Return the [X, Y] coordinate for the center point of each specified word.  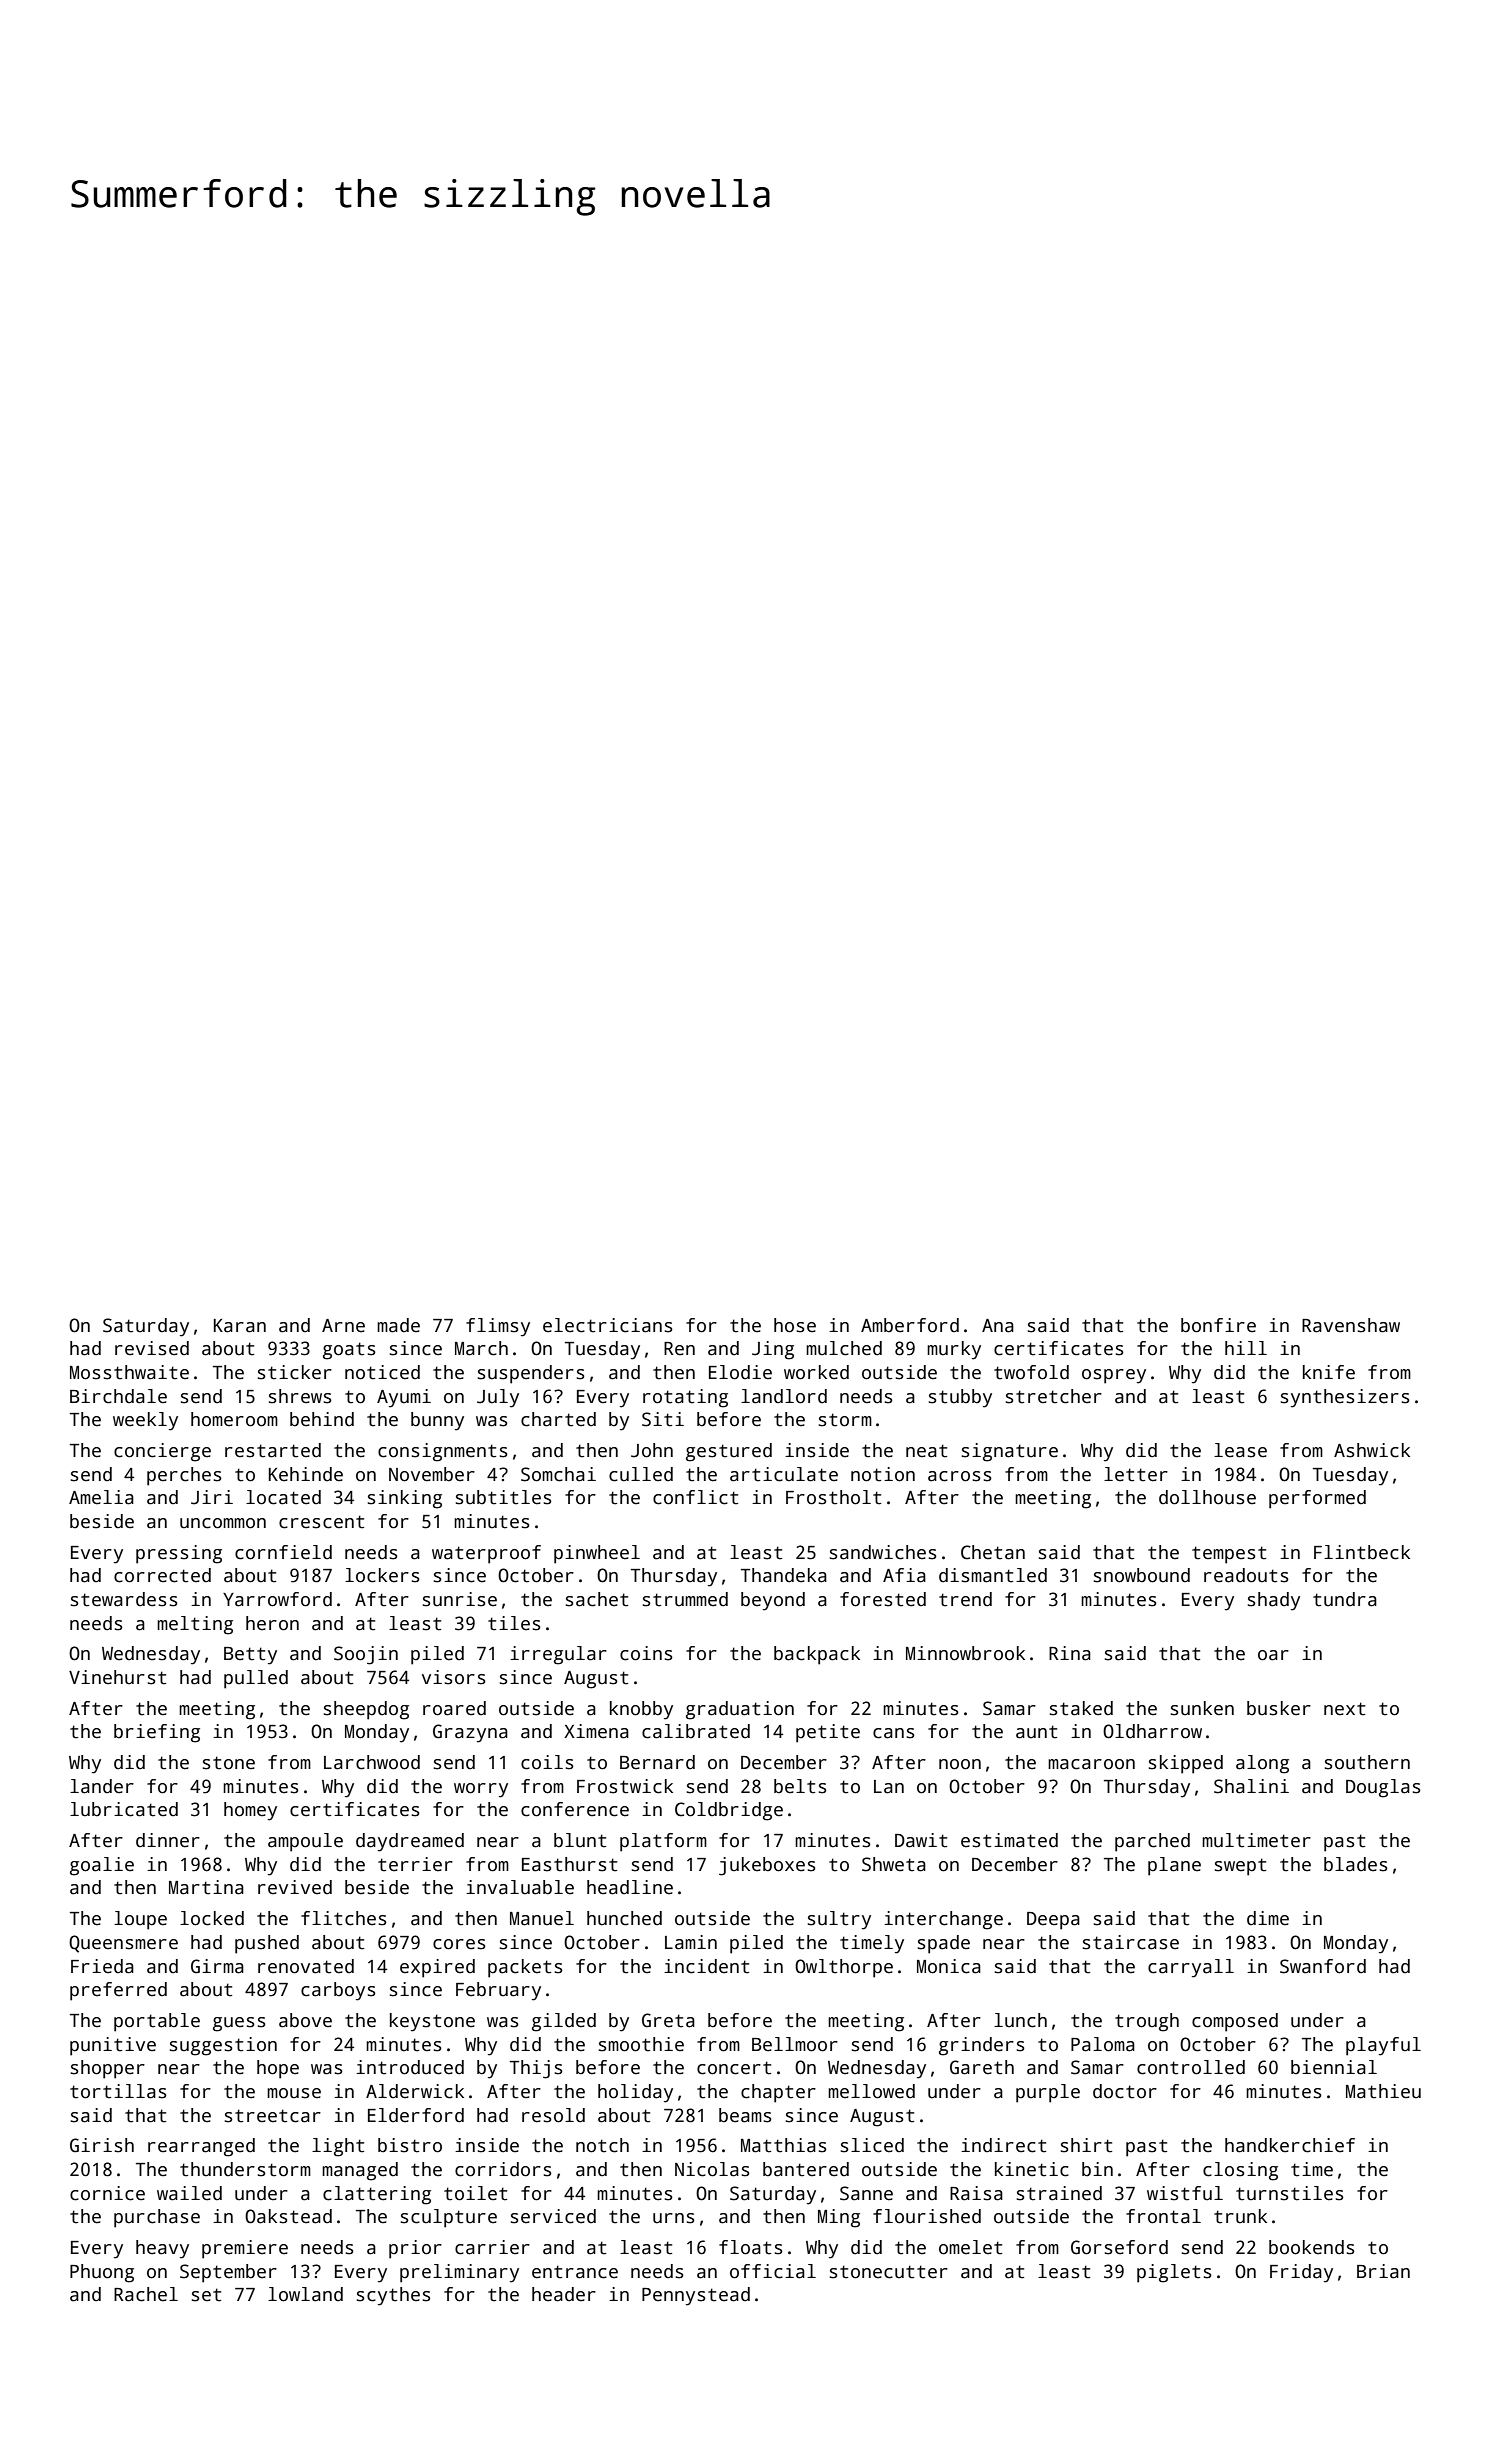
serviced [553, 2216]
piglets [1174, 2273]
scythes [394, 2296]
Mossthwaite [129, 1372]
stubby [960, 1398]
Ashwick [1372, 1450]
